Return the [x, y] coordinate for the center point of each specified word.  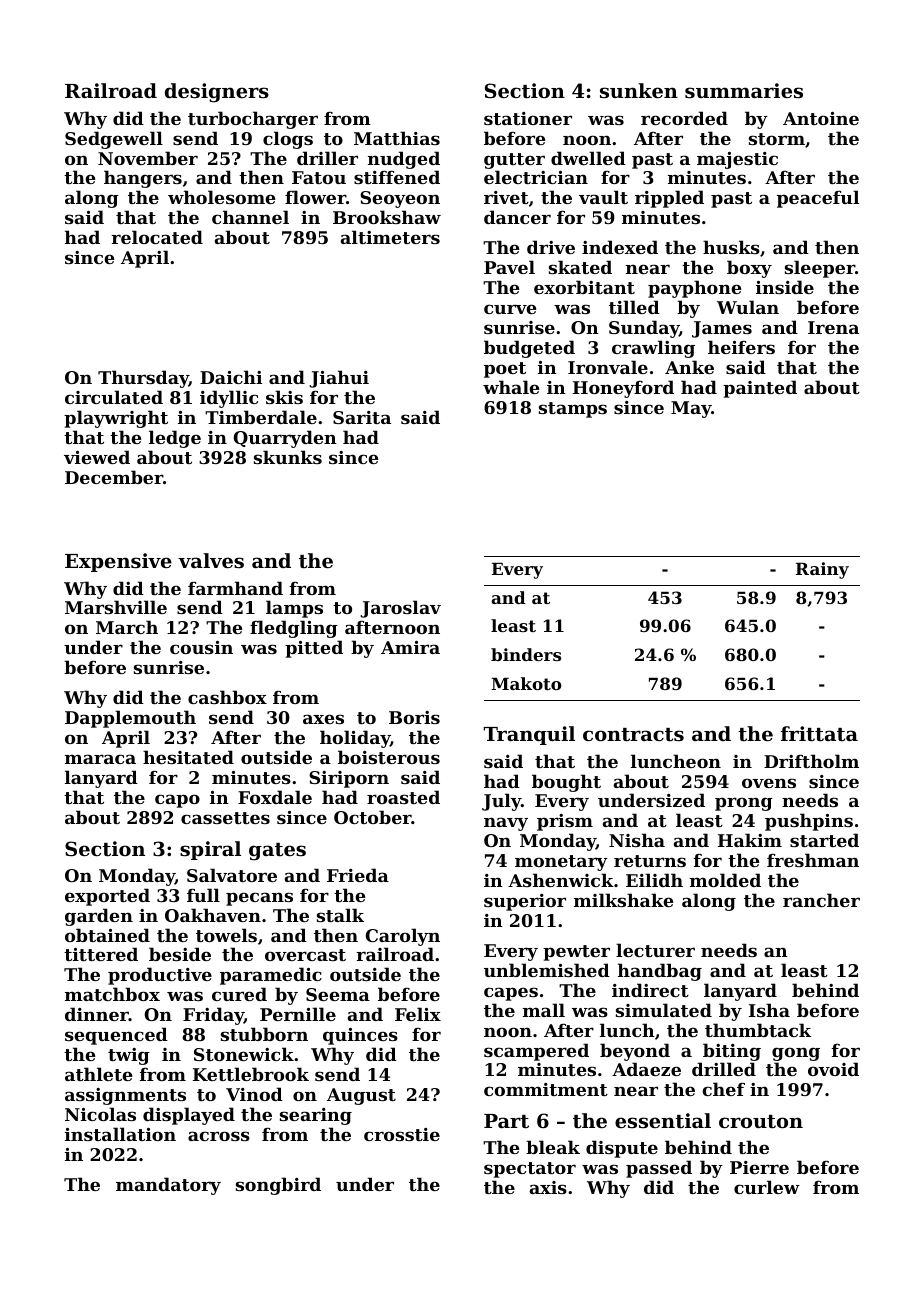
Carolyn [403, 937]
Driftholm [811, 761]
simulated [664, 1010]
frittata [819, 734]
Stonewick [244, 1054]
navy [506, 824]
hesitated [188, 757]
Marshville [116, 607]
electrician [536, 177]
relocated [157, 237]
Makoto [526, 683]
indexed [620, 247]
